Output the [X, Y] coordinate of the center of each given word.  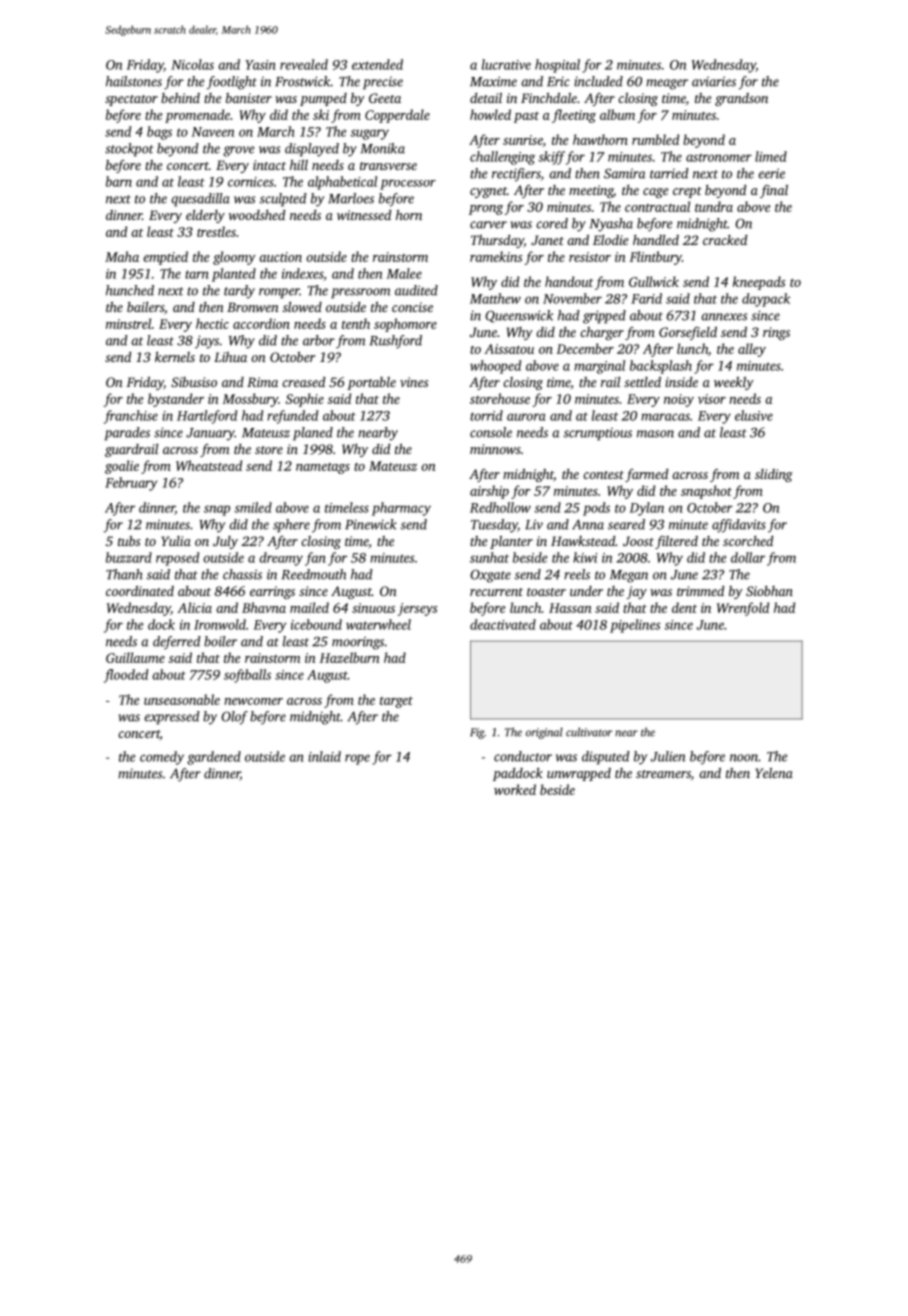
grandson [741, 99]
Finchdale [549, 98]
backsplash [661, 367]
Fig [477, 733]
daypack [766, 300]
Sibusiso [194, 382]
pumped [323, 99]
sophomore [405, 325]
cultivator [589, 732]
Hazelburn [349, 657]
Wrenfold [743, 609]
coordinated [140, 591]
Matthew [495, 298]
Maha [122, 256]
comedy [162, 758]
